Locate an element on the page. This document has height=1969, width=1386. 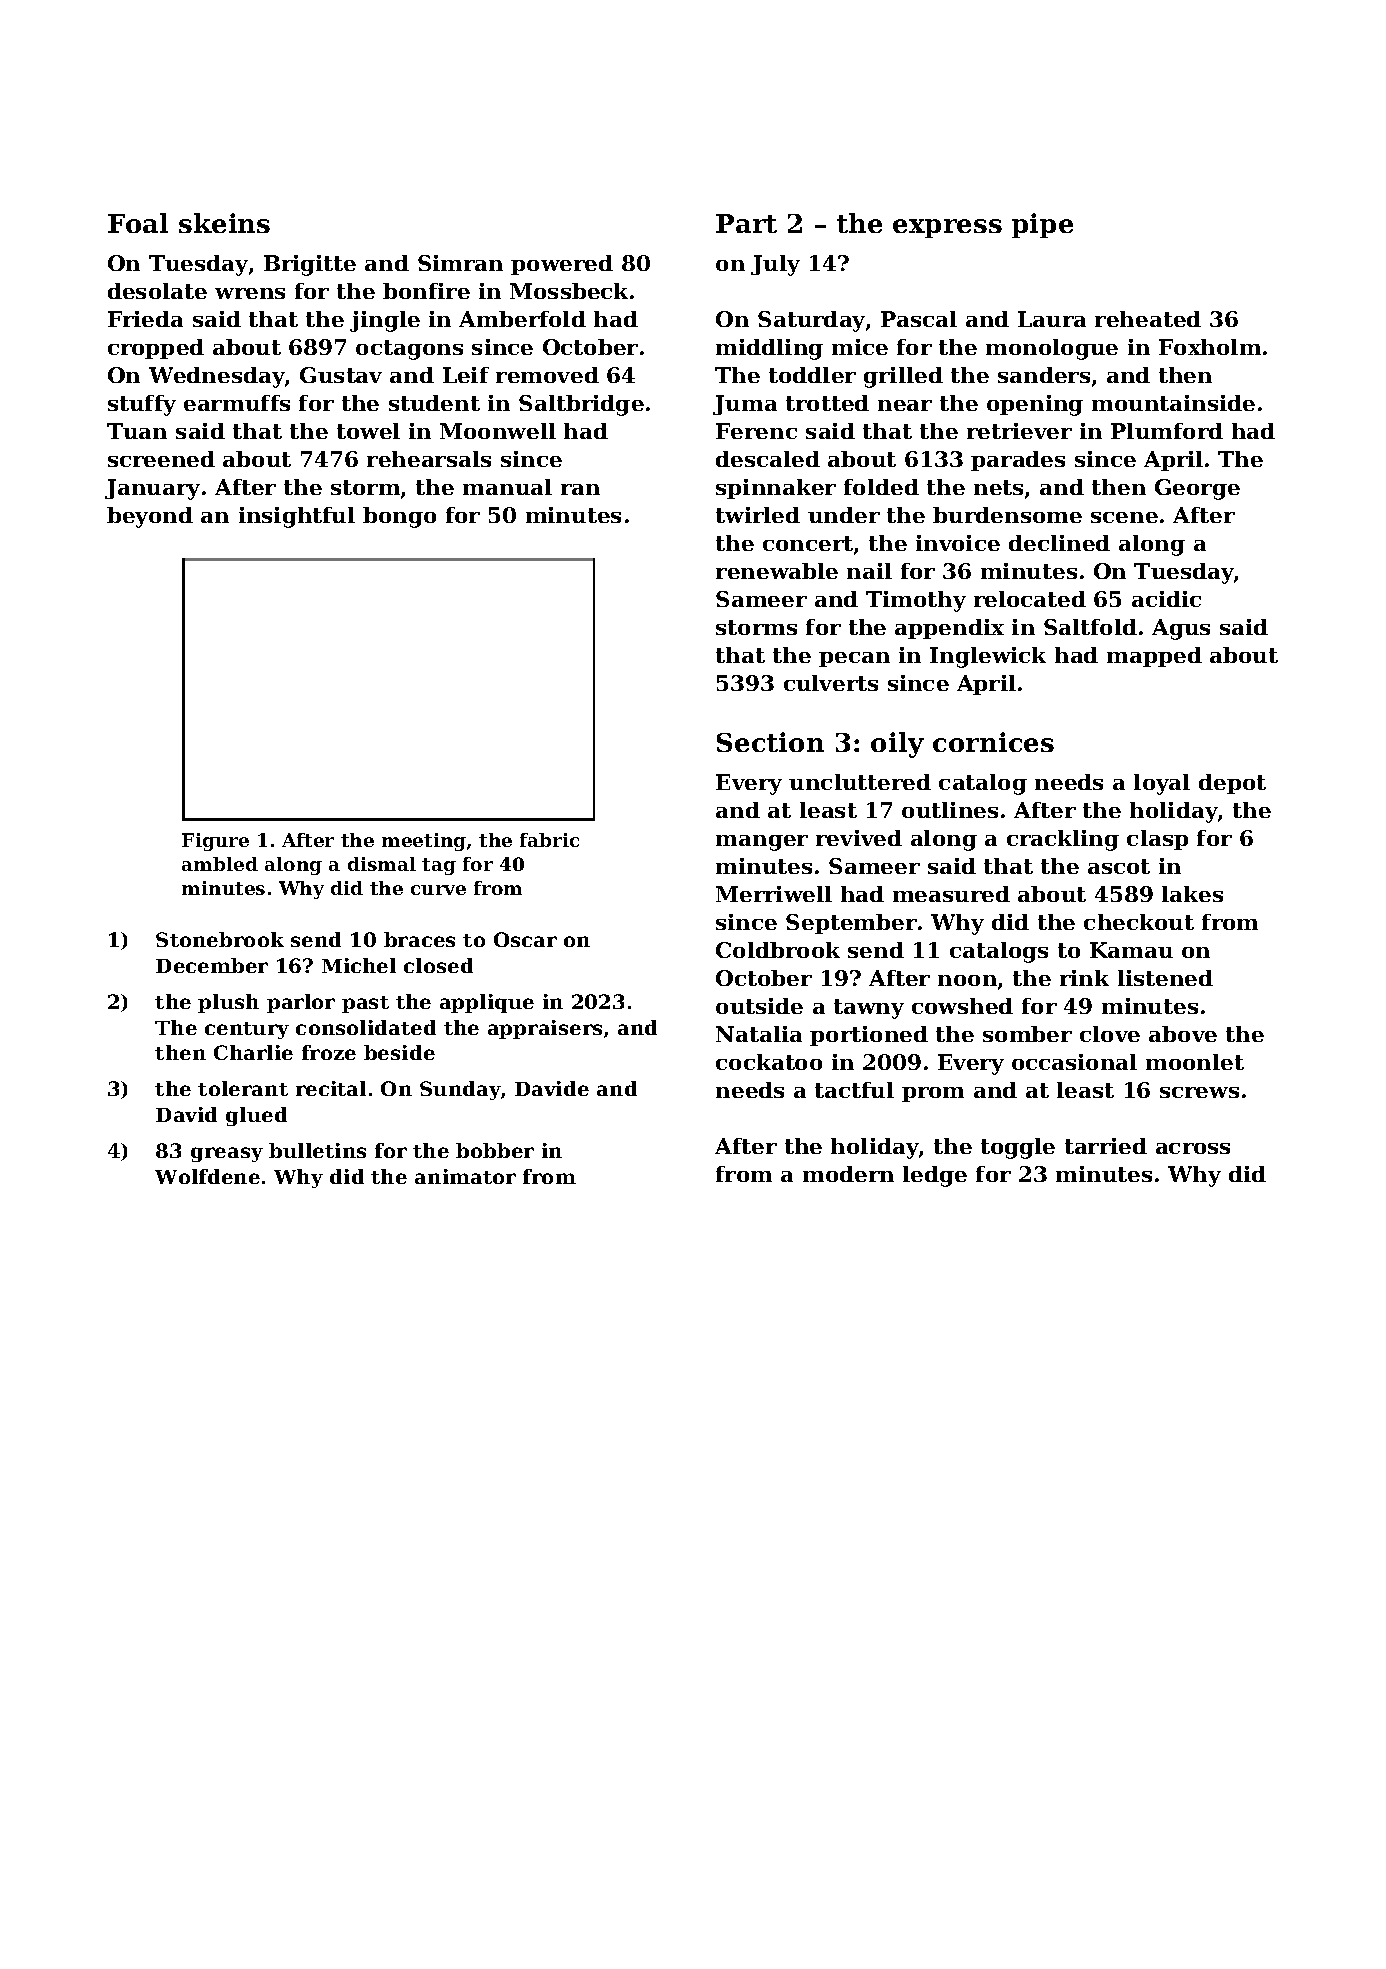
plush is located at coordinates (228, 1003).
